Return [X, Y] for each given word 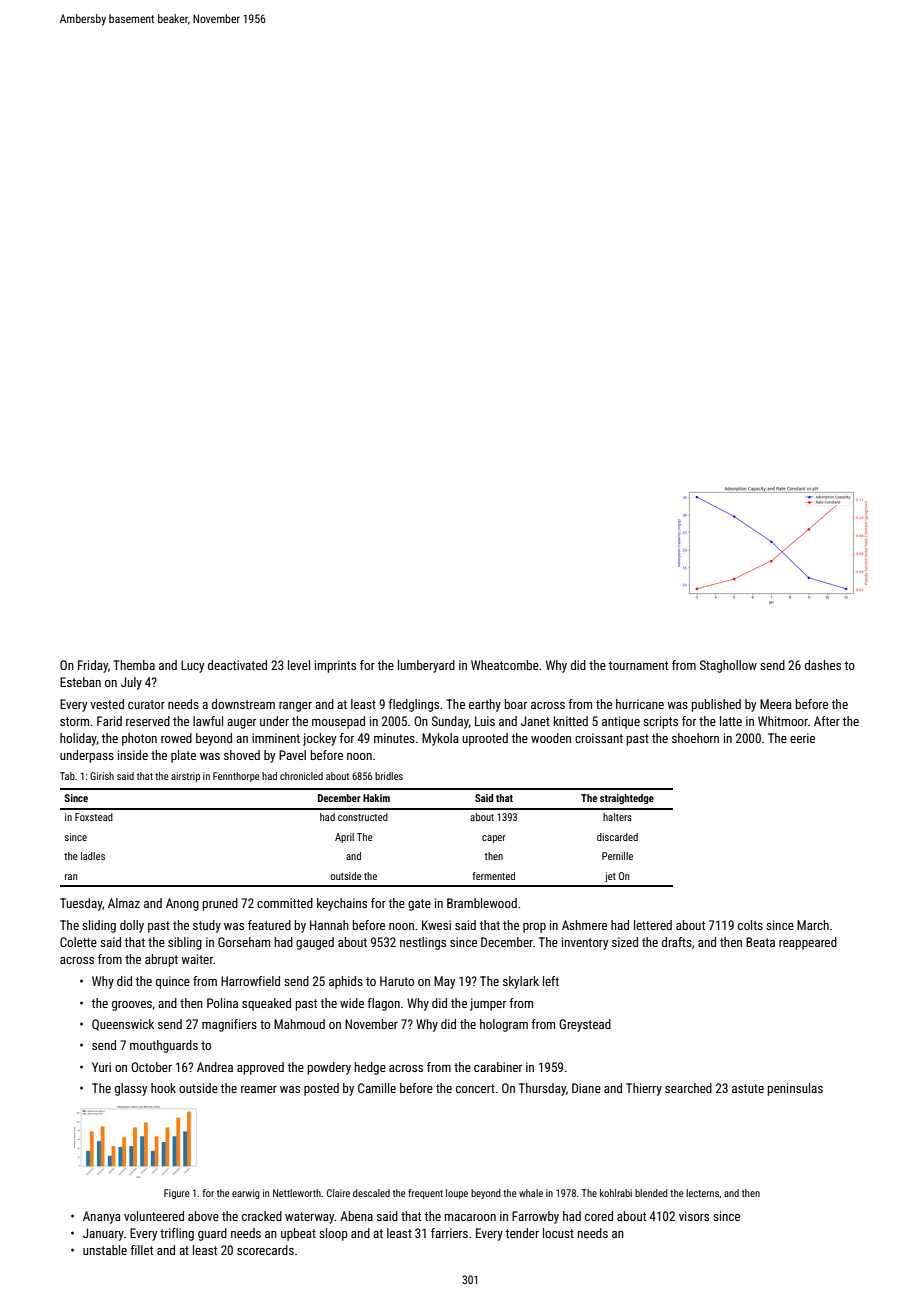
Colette [78, 942]
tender [522, 1233]
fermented [493, 876]
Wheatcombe [505, 665]
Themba [134, 665]
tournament [638, 665]
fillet [141, 1250]
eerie [802, 738]
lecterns [702, 1193]
